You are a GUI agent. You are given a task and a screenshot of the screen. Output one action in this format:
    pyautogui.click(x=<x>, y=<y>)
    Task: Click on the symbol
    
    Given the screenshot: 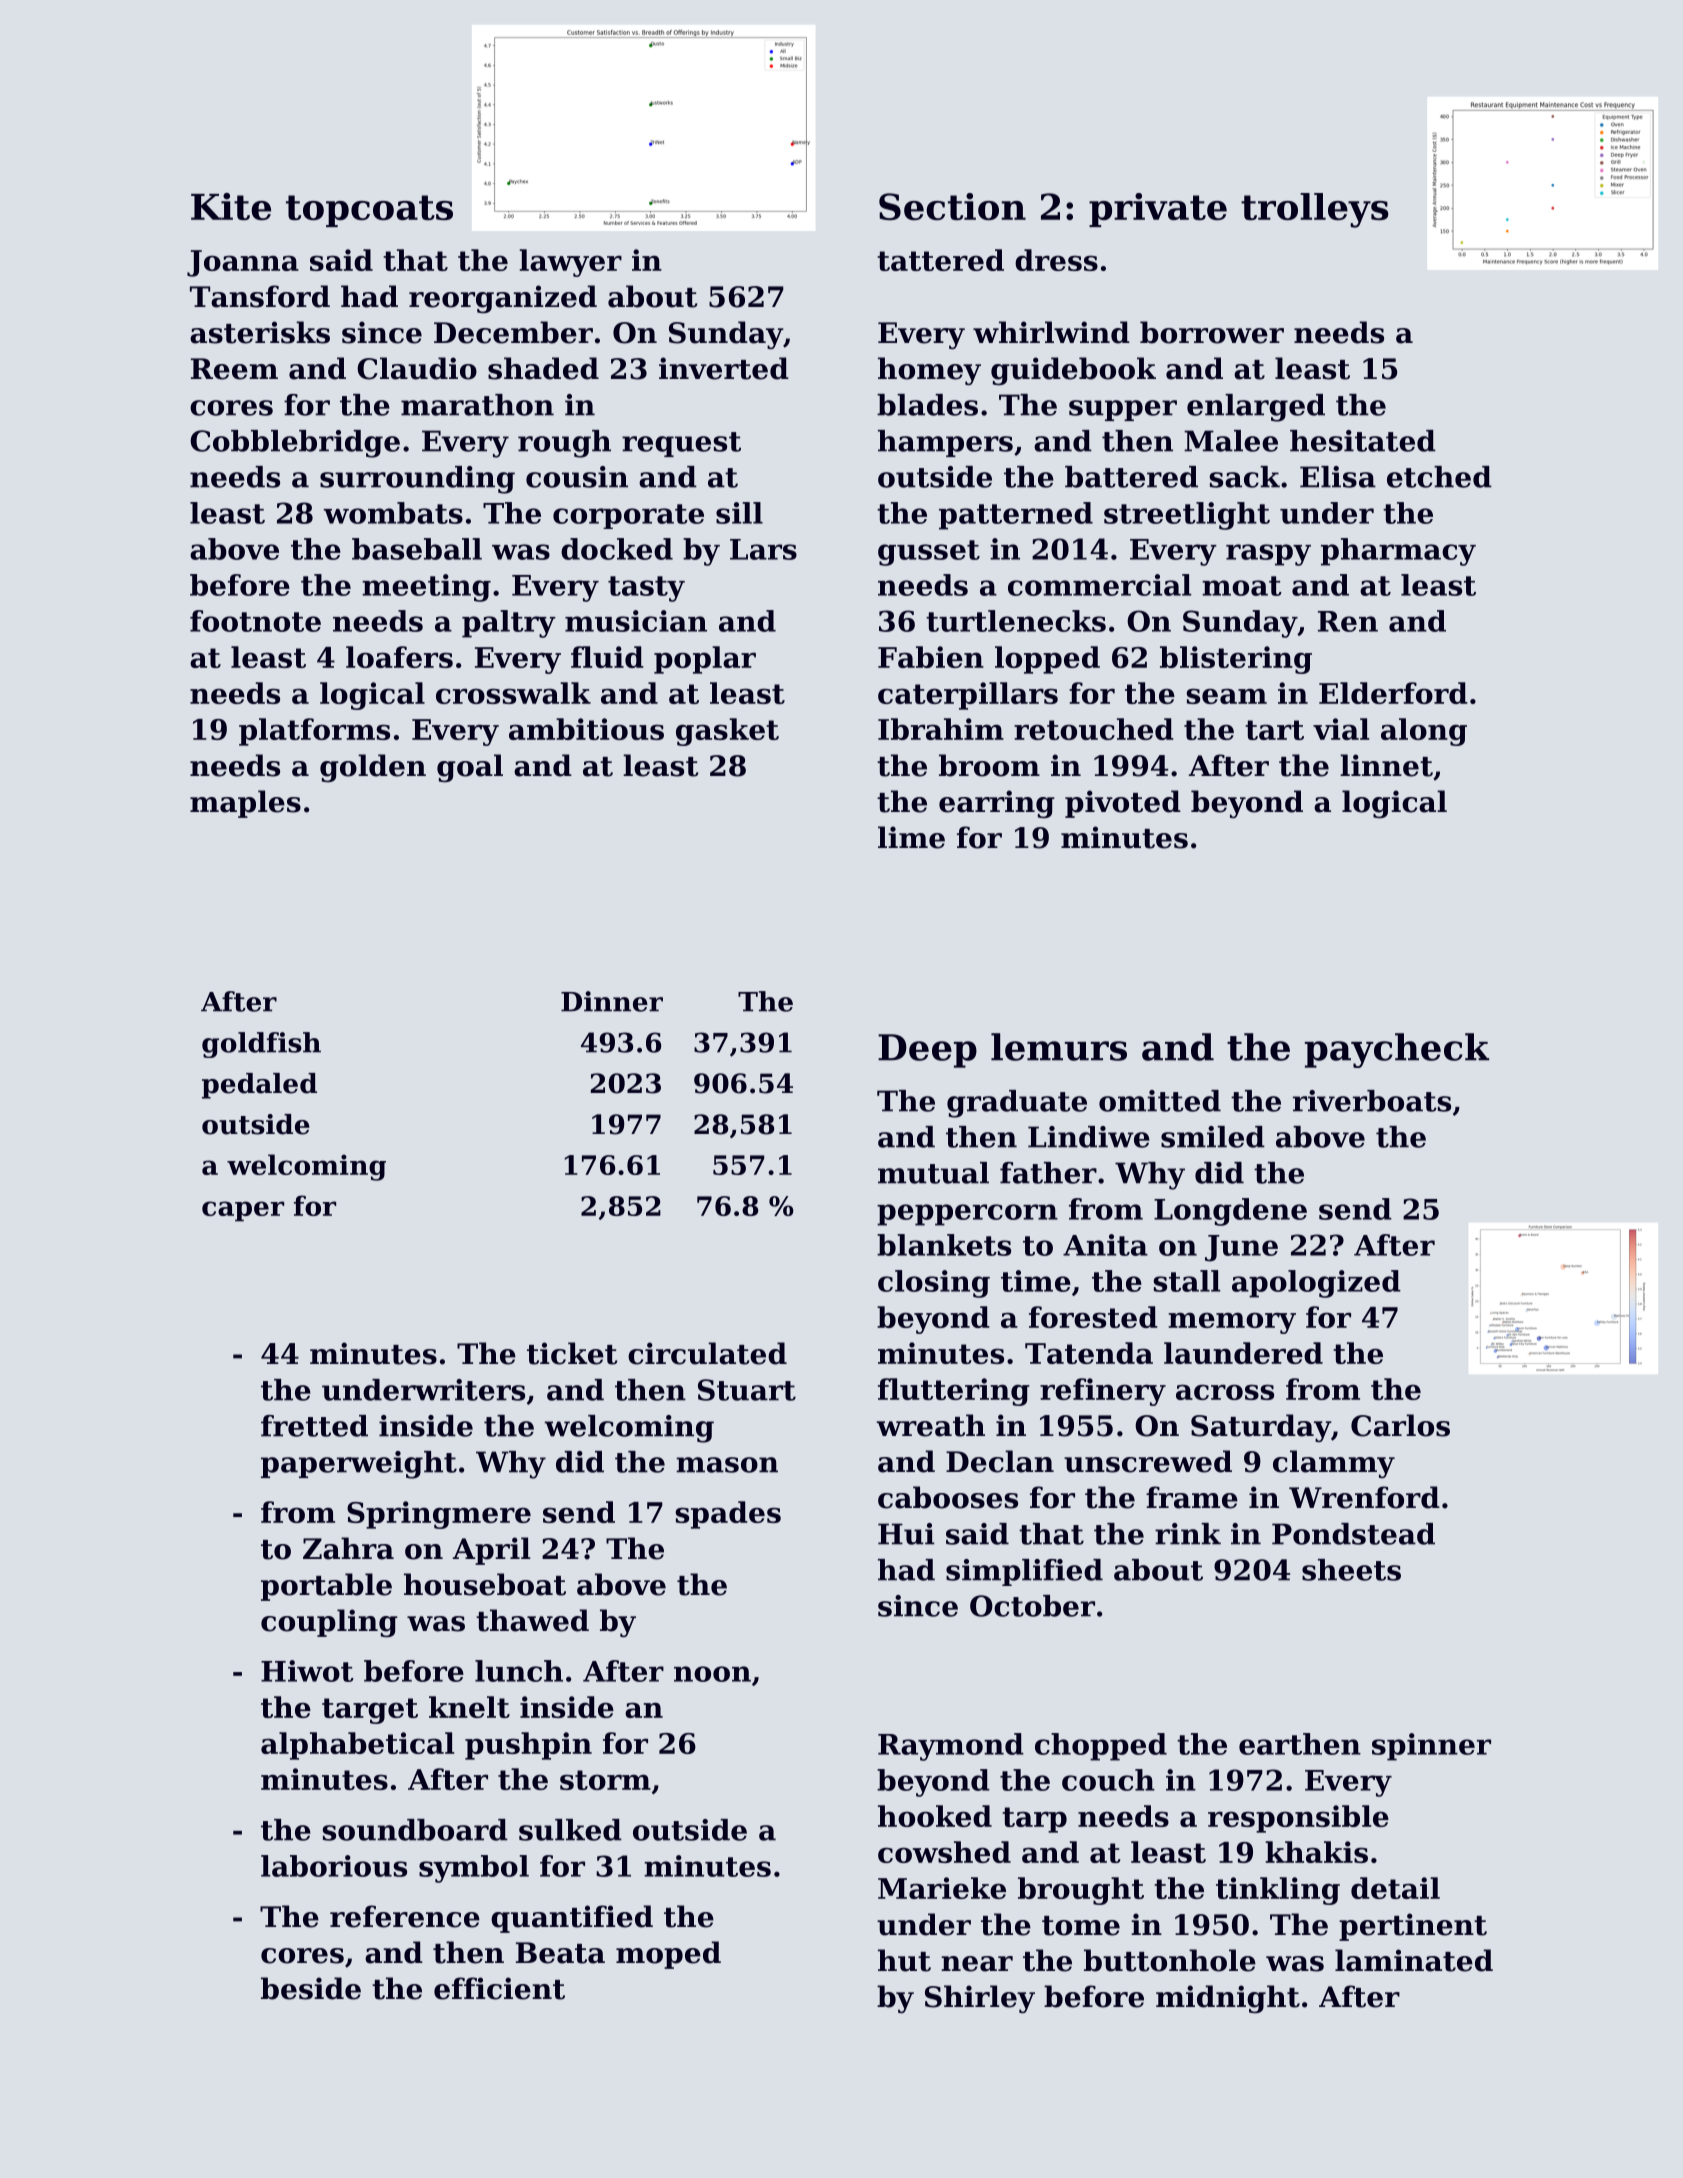 What is the action you would take?
    pyautogui.click(x=474, y=1869)
